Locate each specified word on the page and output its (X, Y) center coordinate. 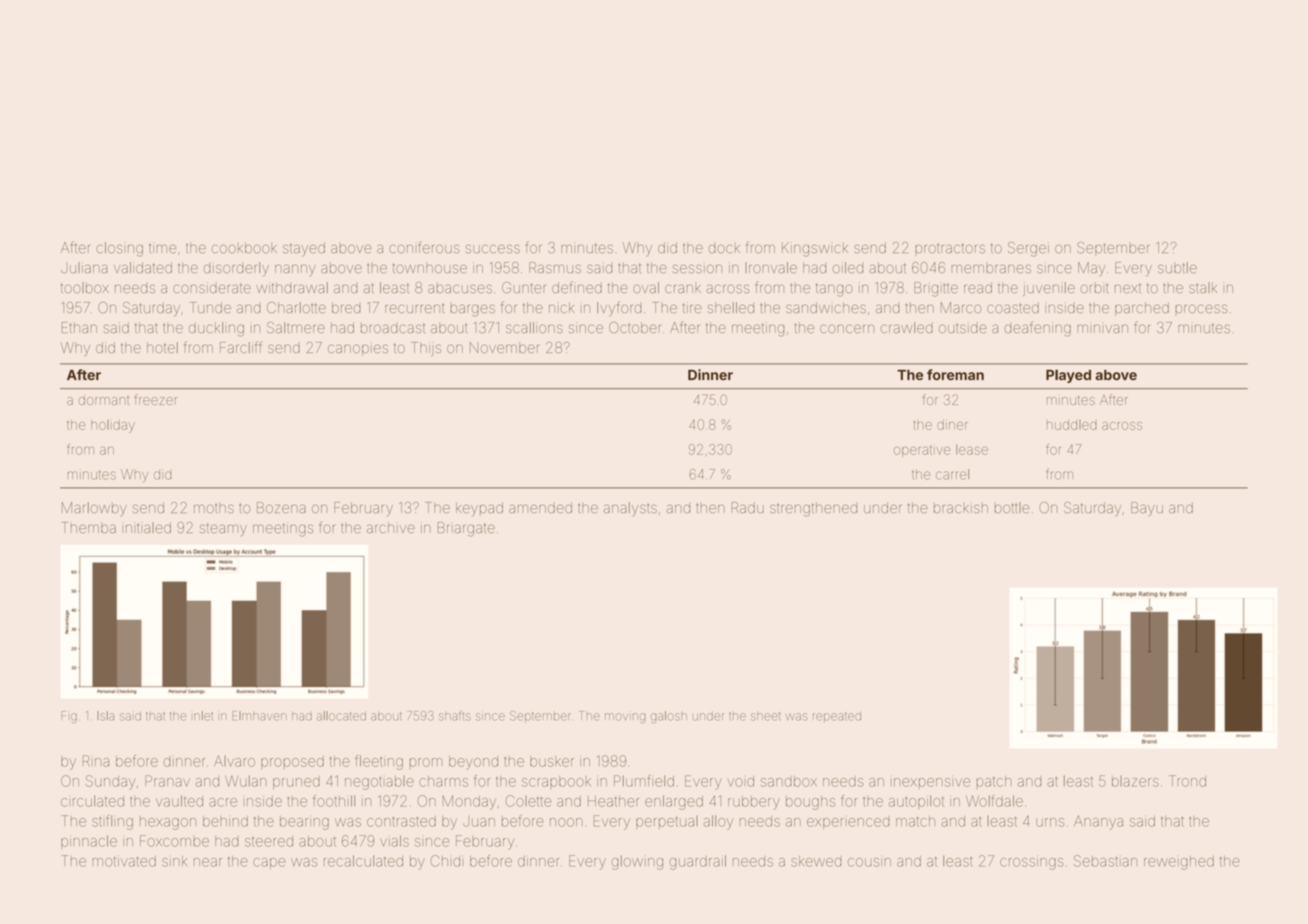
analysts (630, 509)
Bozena (281, 507)
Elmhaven (259, 716)
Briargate (466, 529)
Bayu (1147, 509)
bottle (1012, 507)
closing (119, 249)
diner (952, 425)
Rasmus (555, 268)
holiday (113, 426)
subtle (1177, 268)
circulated (92, 801)
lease (972, 449)
